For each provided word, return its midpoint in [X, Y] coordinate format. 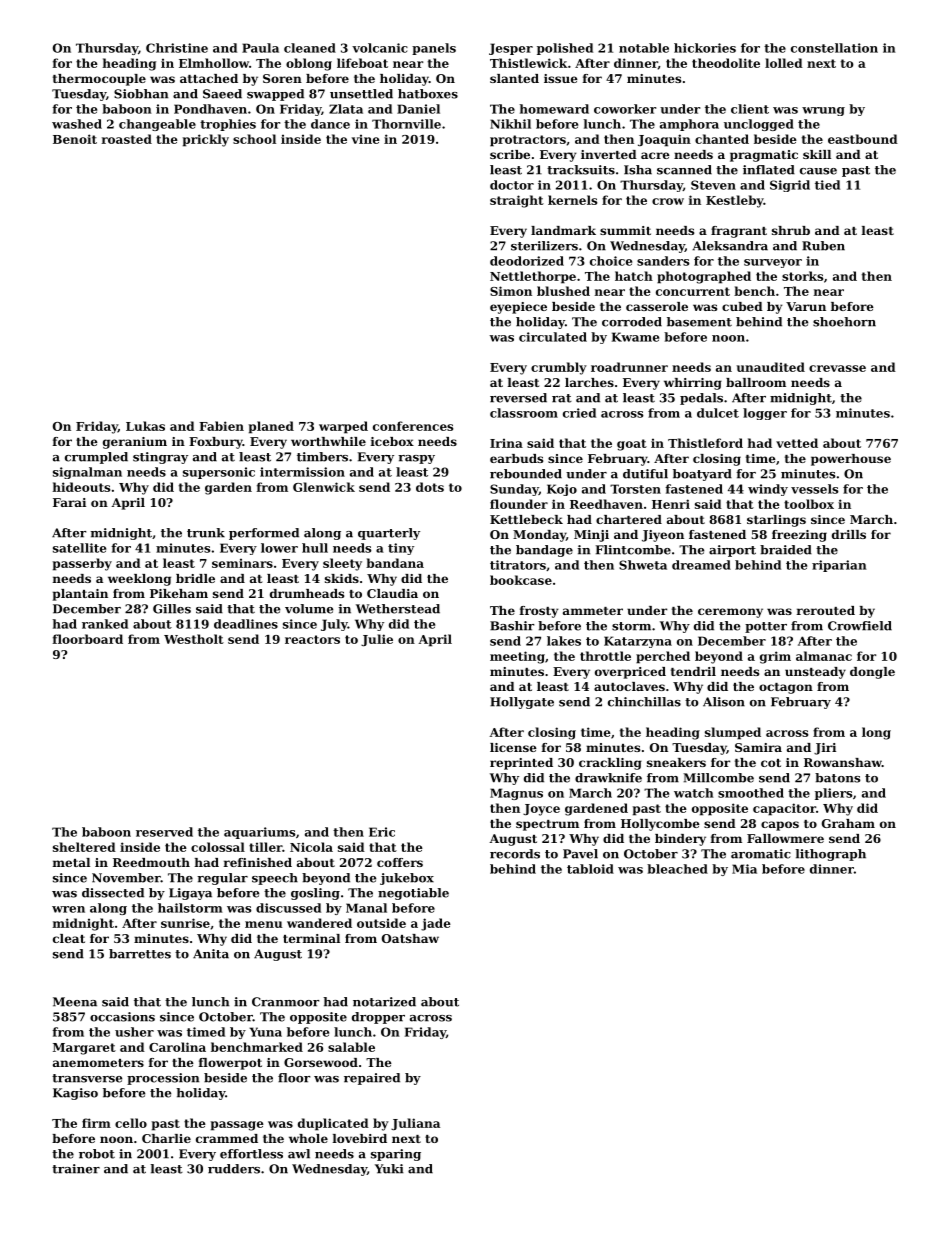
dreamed [701, 565]
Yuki [389, 1169]
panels [434, 49]
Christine [177, 48]
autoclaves [629, 686]
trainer [76, 1169]
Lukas [145, 426]
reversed [518, 398]
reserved [164, 832]
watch [694, 793]
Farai [69, 502]
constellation [834, 48]
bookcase [521, 580]
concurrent [693, 291]
